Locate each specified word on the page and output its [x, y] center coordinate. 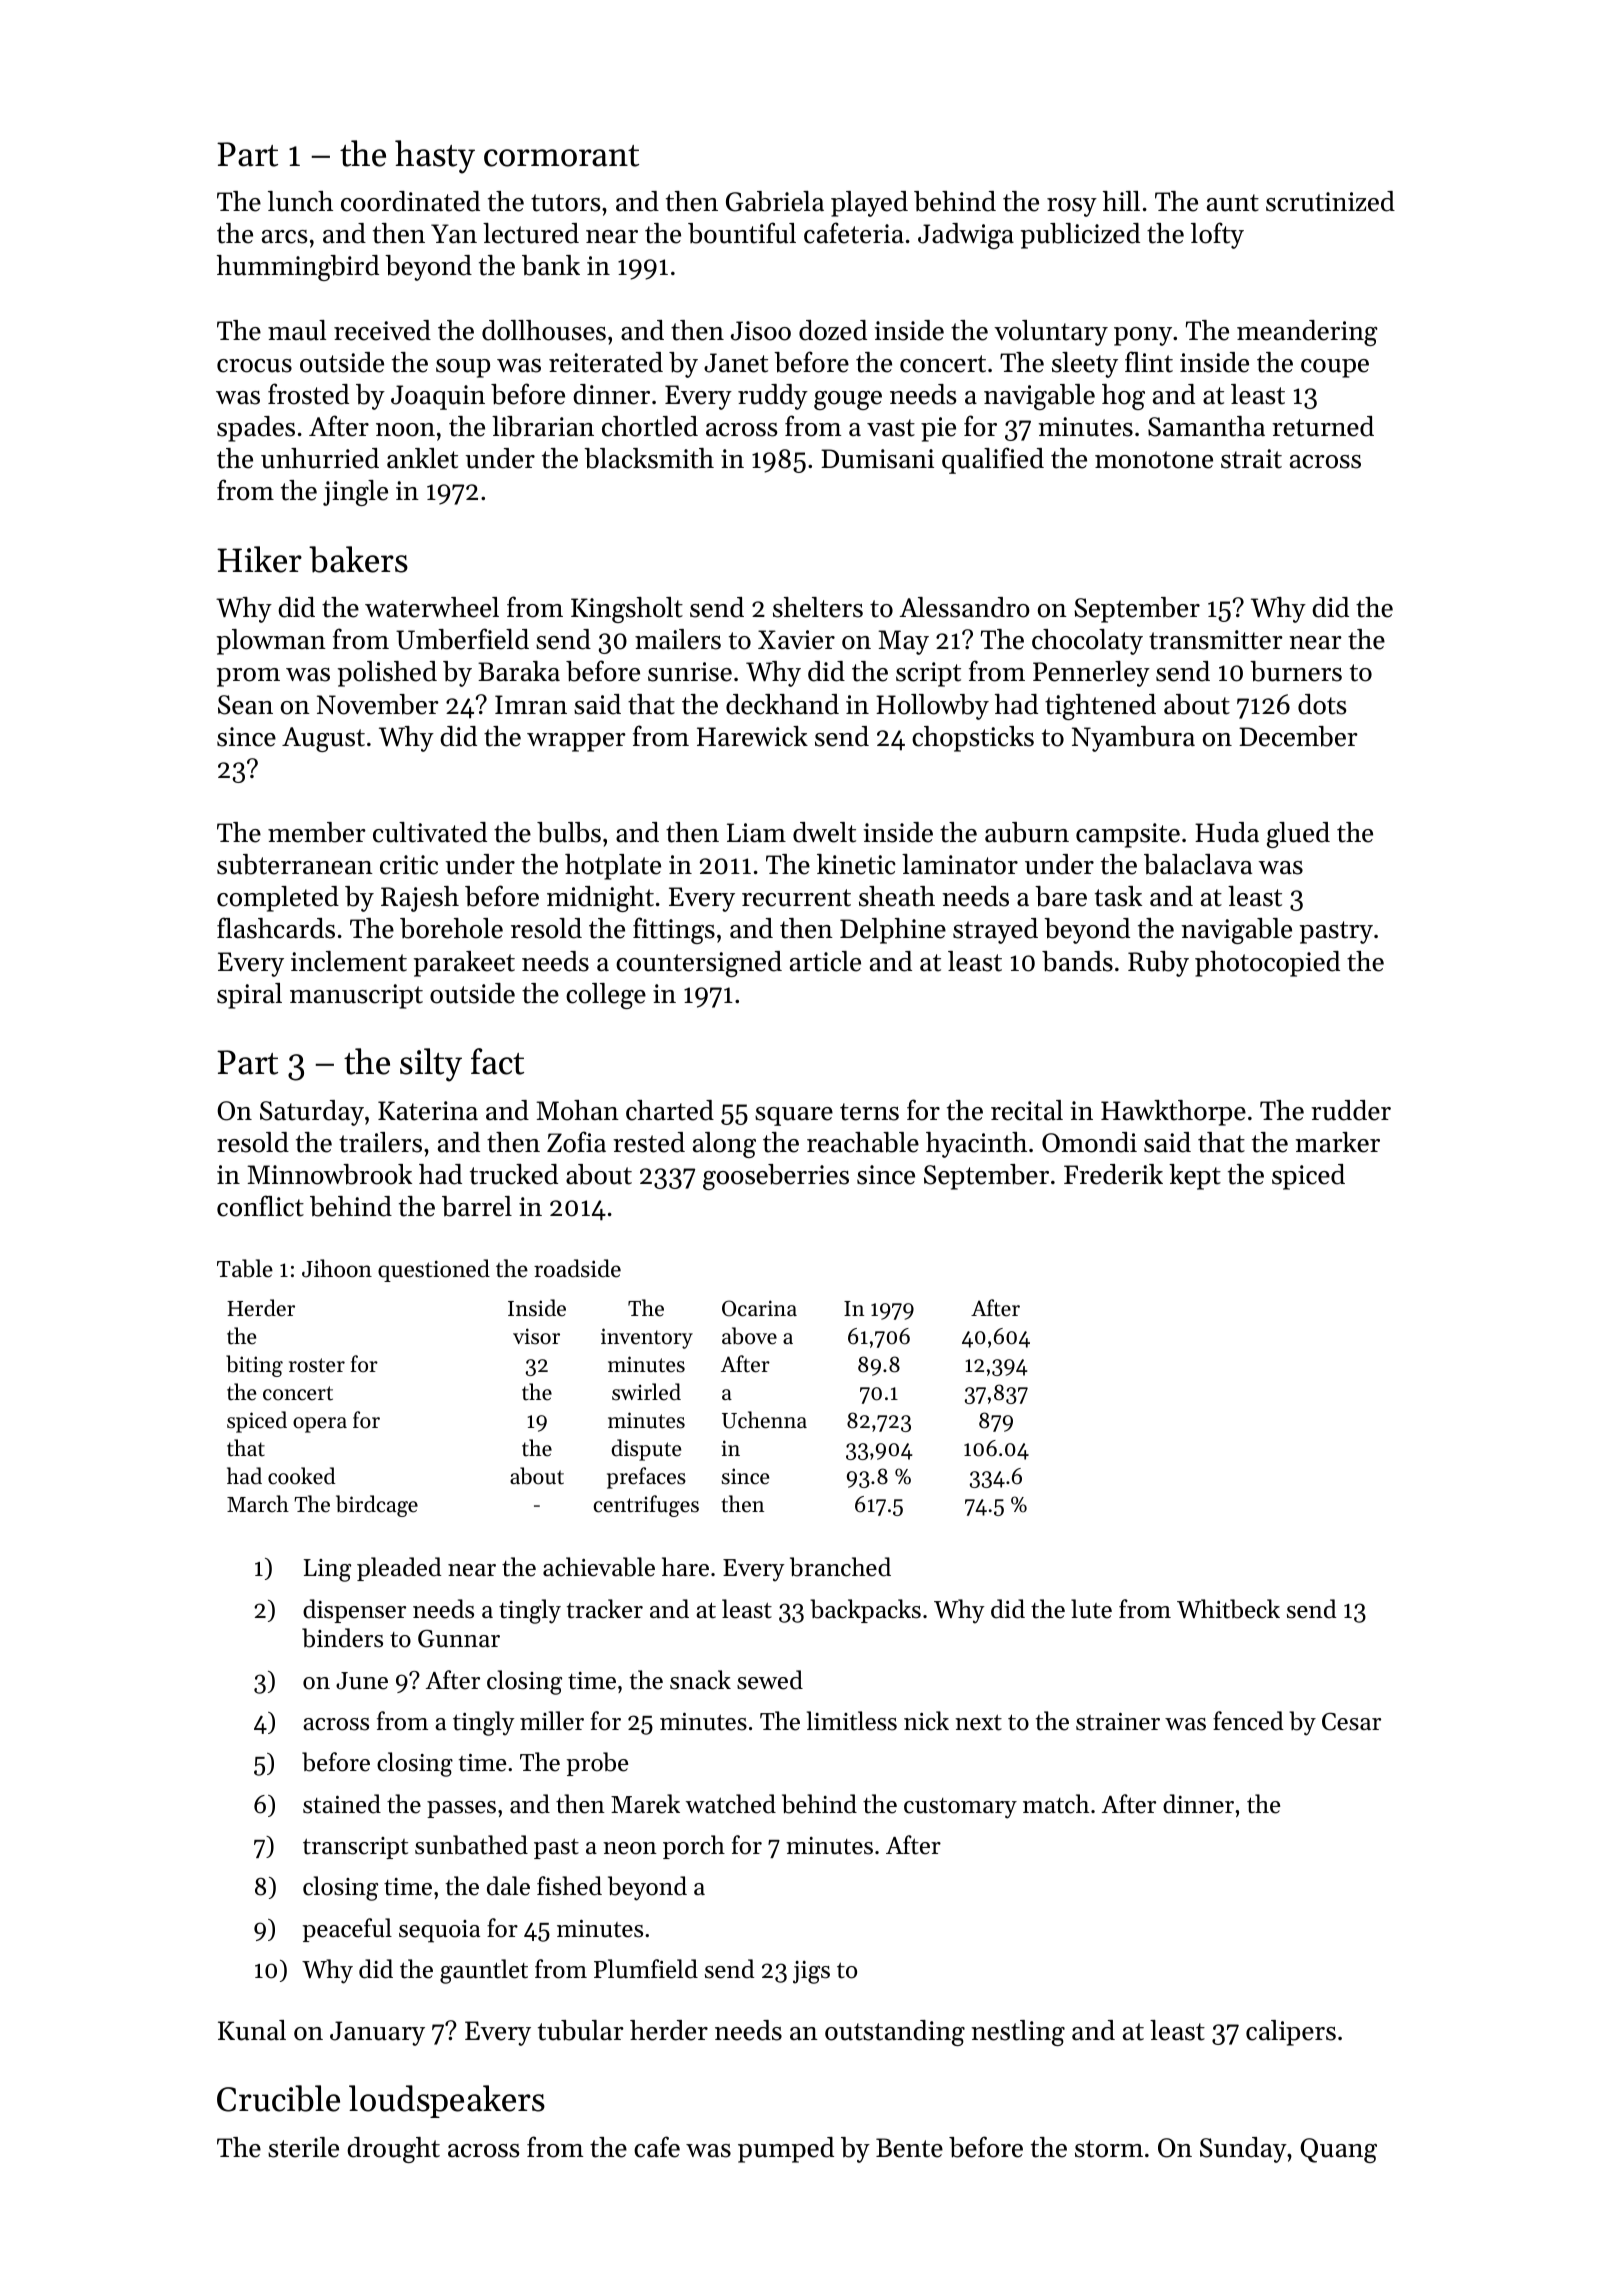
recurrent [796, 898]
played [869, 204]
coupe [1335, 368]
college [606, 996]
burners [1296, 671]
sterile [303, 2147]
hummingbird [298, 268]
